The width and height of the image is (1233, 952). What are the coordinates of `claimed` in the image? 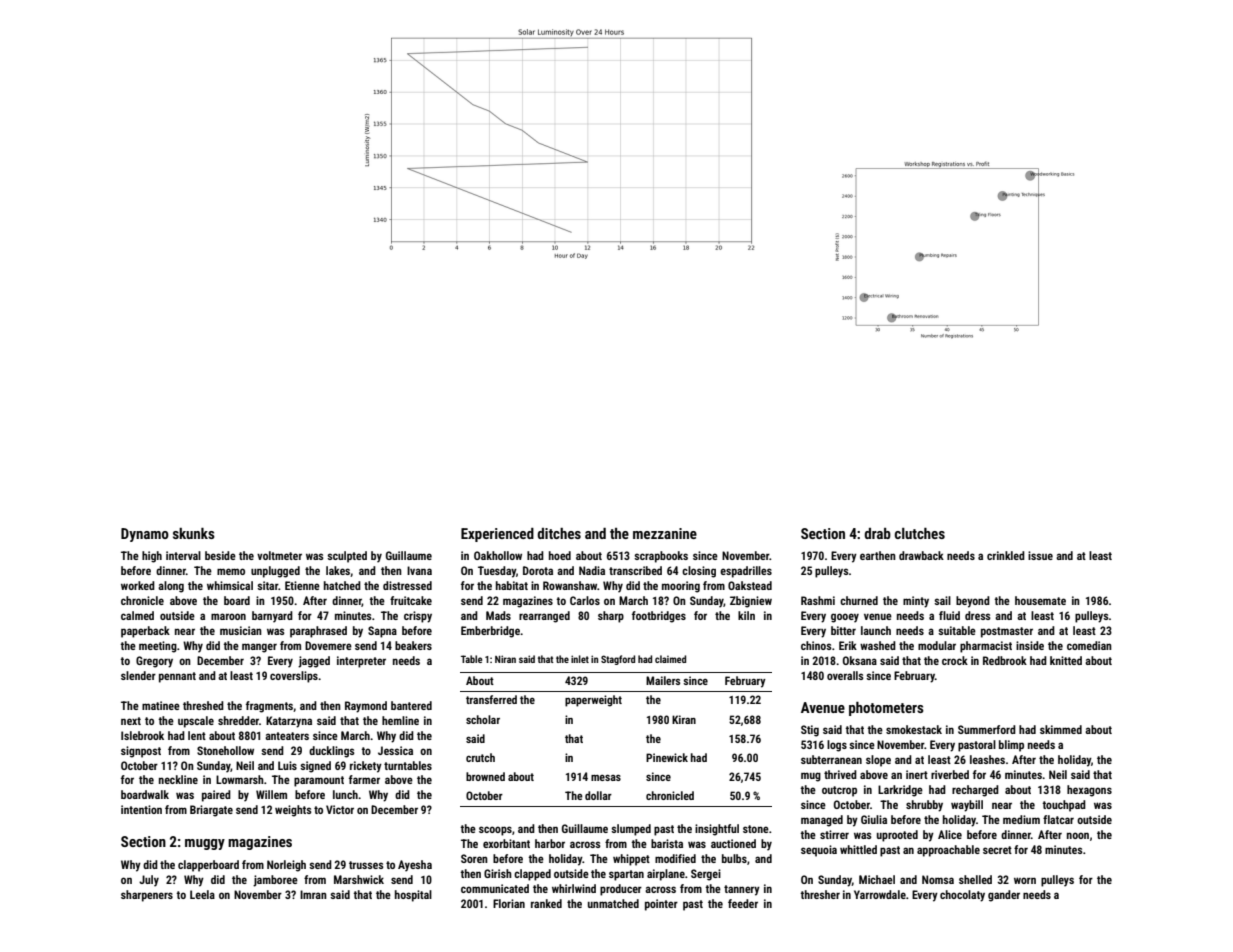 It's located at (670, 659).
